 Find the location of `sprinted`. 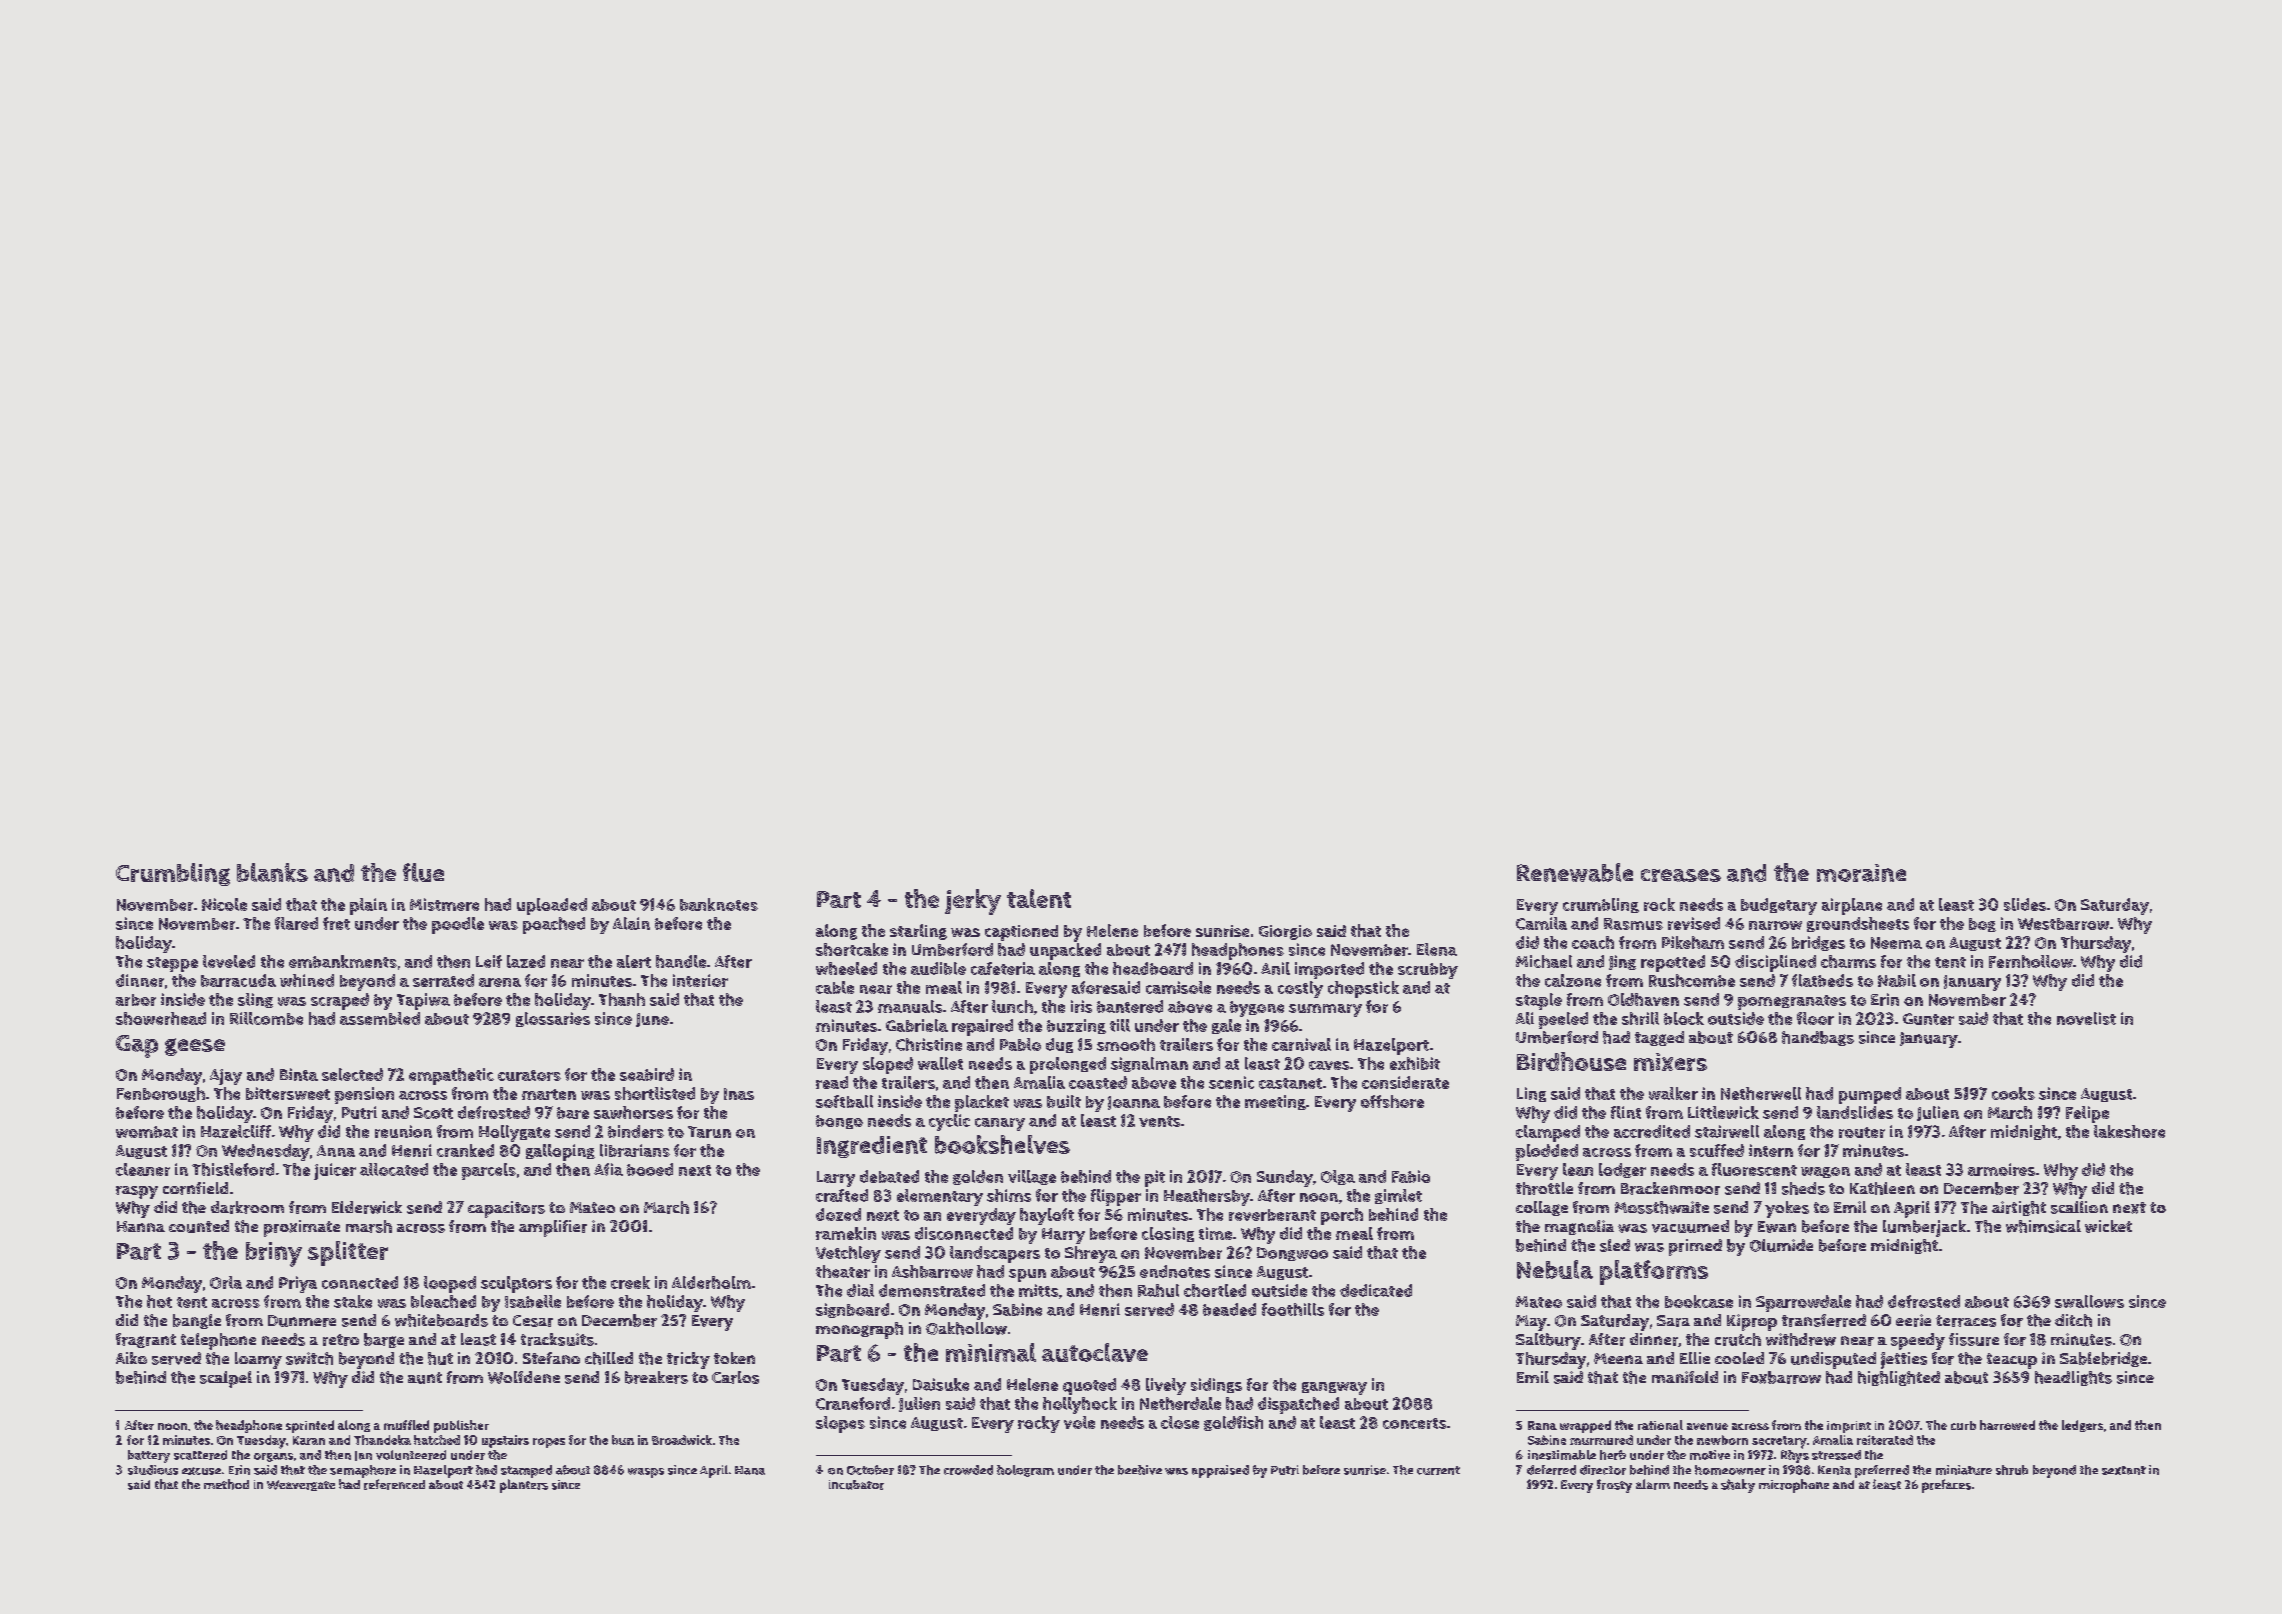

sprinted is located at coordinates (310, 1426).
